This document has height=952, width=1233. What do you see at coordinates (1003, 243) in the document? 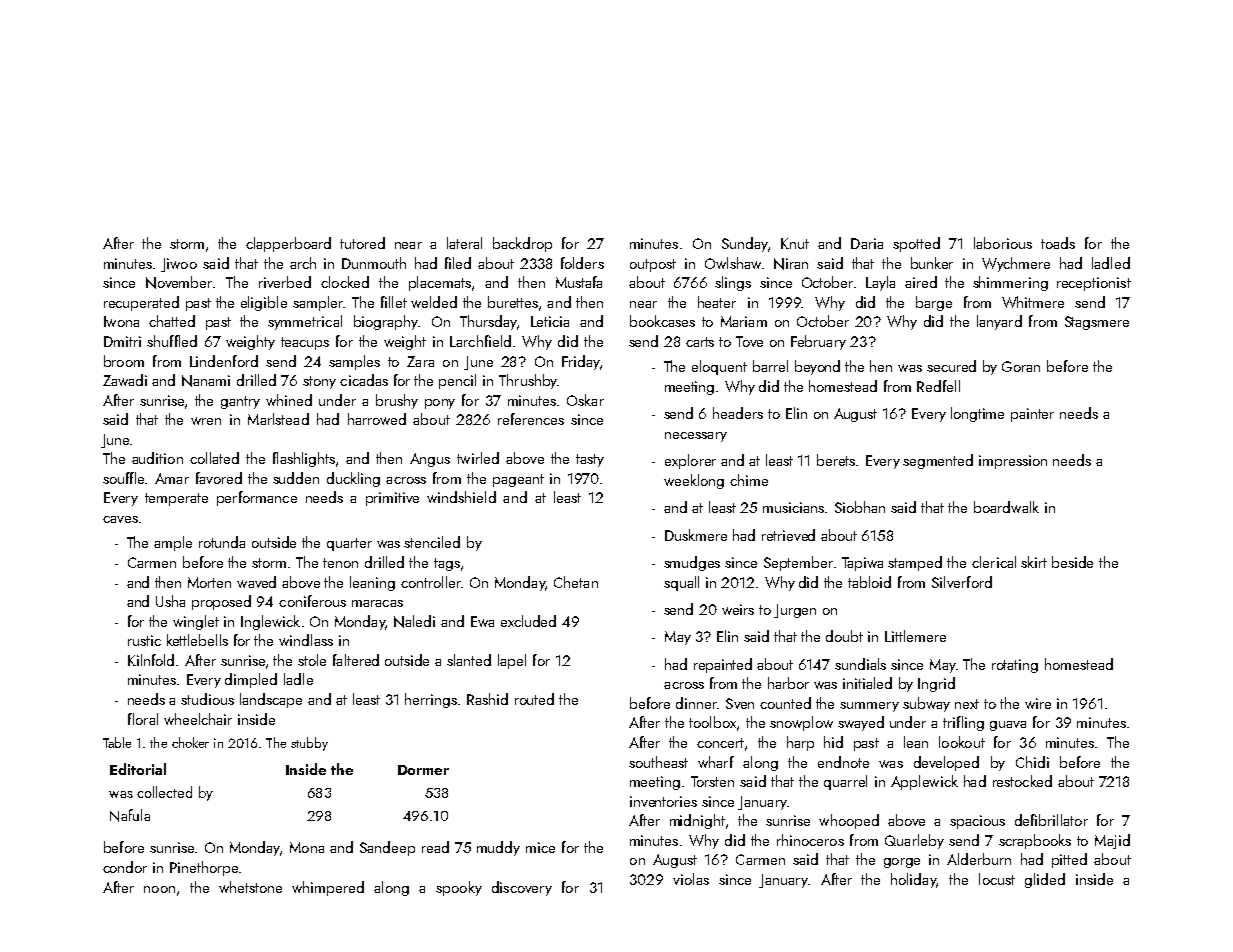
I see `laborious` at bounding box center [1003, 243].
